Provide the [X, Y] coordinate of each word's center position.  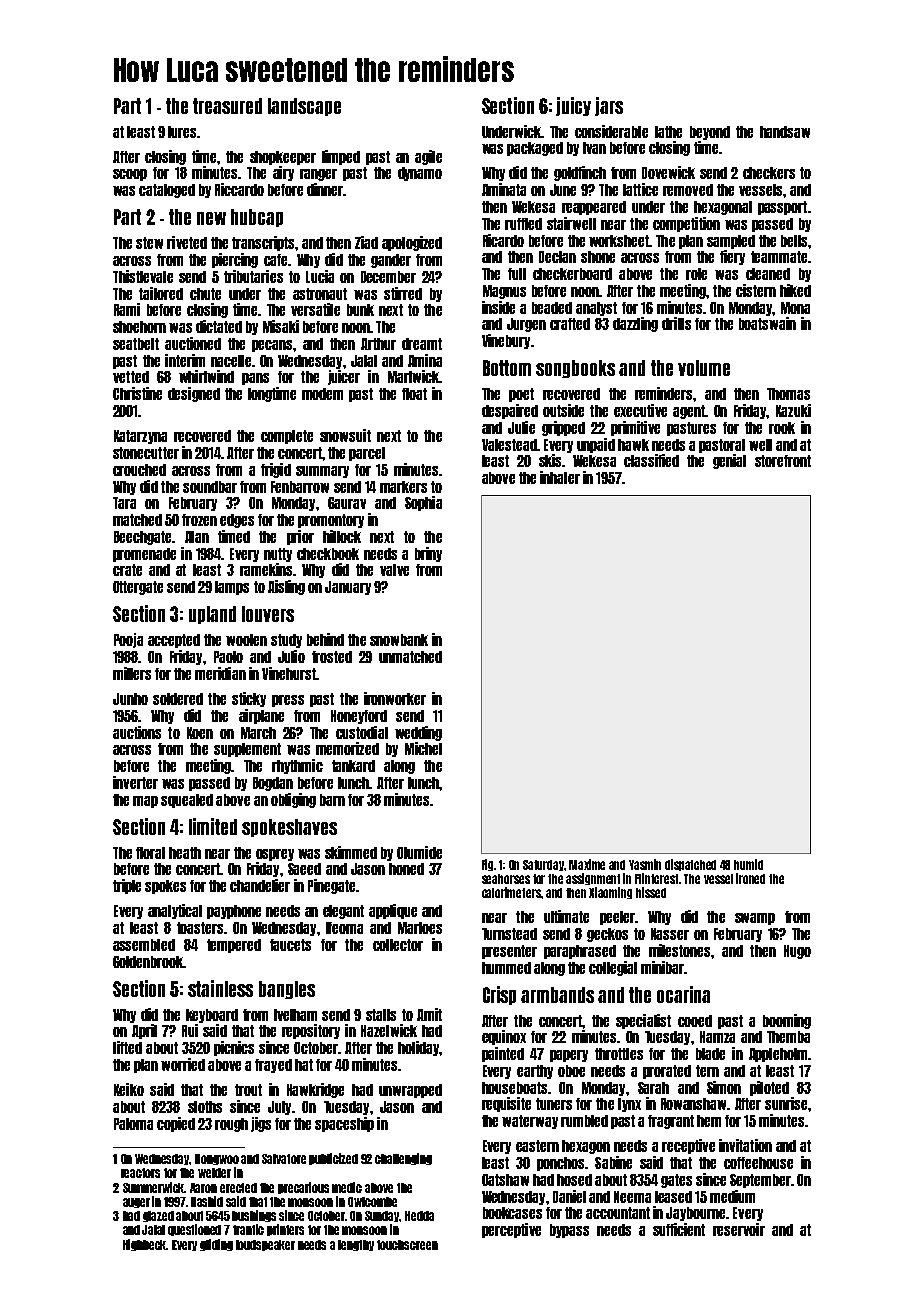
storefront [783, 461]
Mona [795, 308]
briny [428, 554]
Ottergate [138, 588]
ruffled [523, 224]
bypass [569, 1231]
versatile [315, 309]
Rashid [207, 1201]
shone [598, 257]
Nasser [670, 934]
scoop [130, 175]
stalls [381, 1015]
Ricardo [503, 240]
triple [127, 886]
